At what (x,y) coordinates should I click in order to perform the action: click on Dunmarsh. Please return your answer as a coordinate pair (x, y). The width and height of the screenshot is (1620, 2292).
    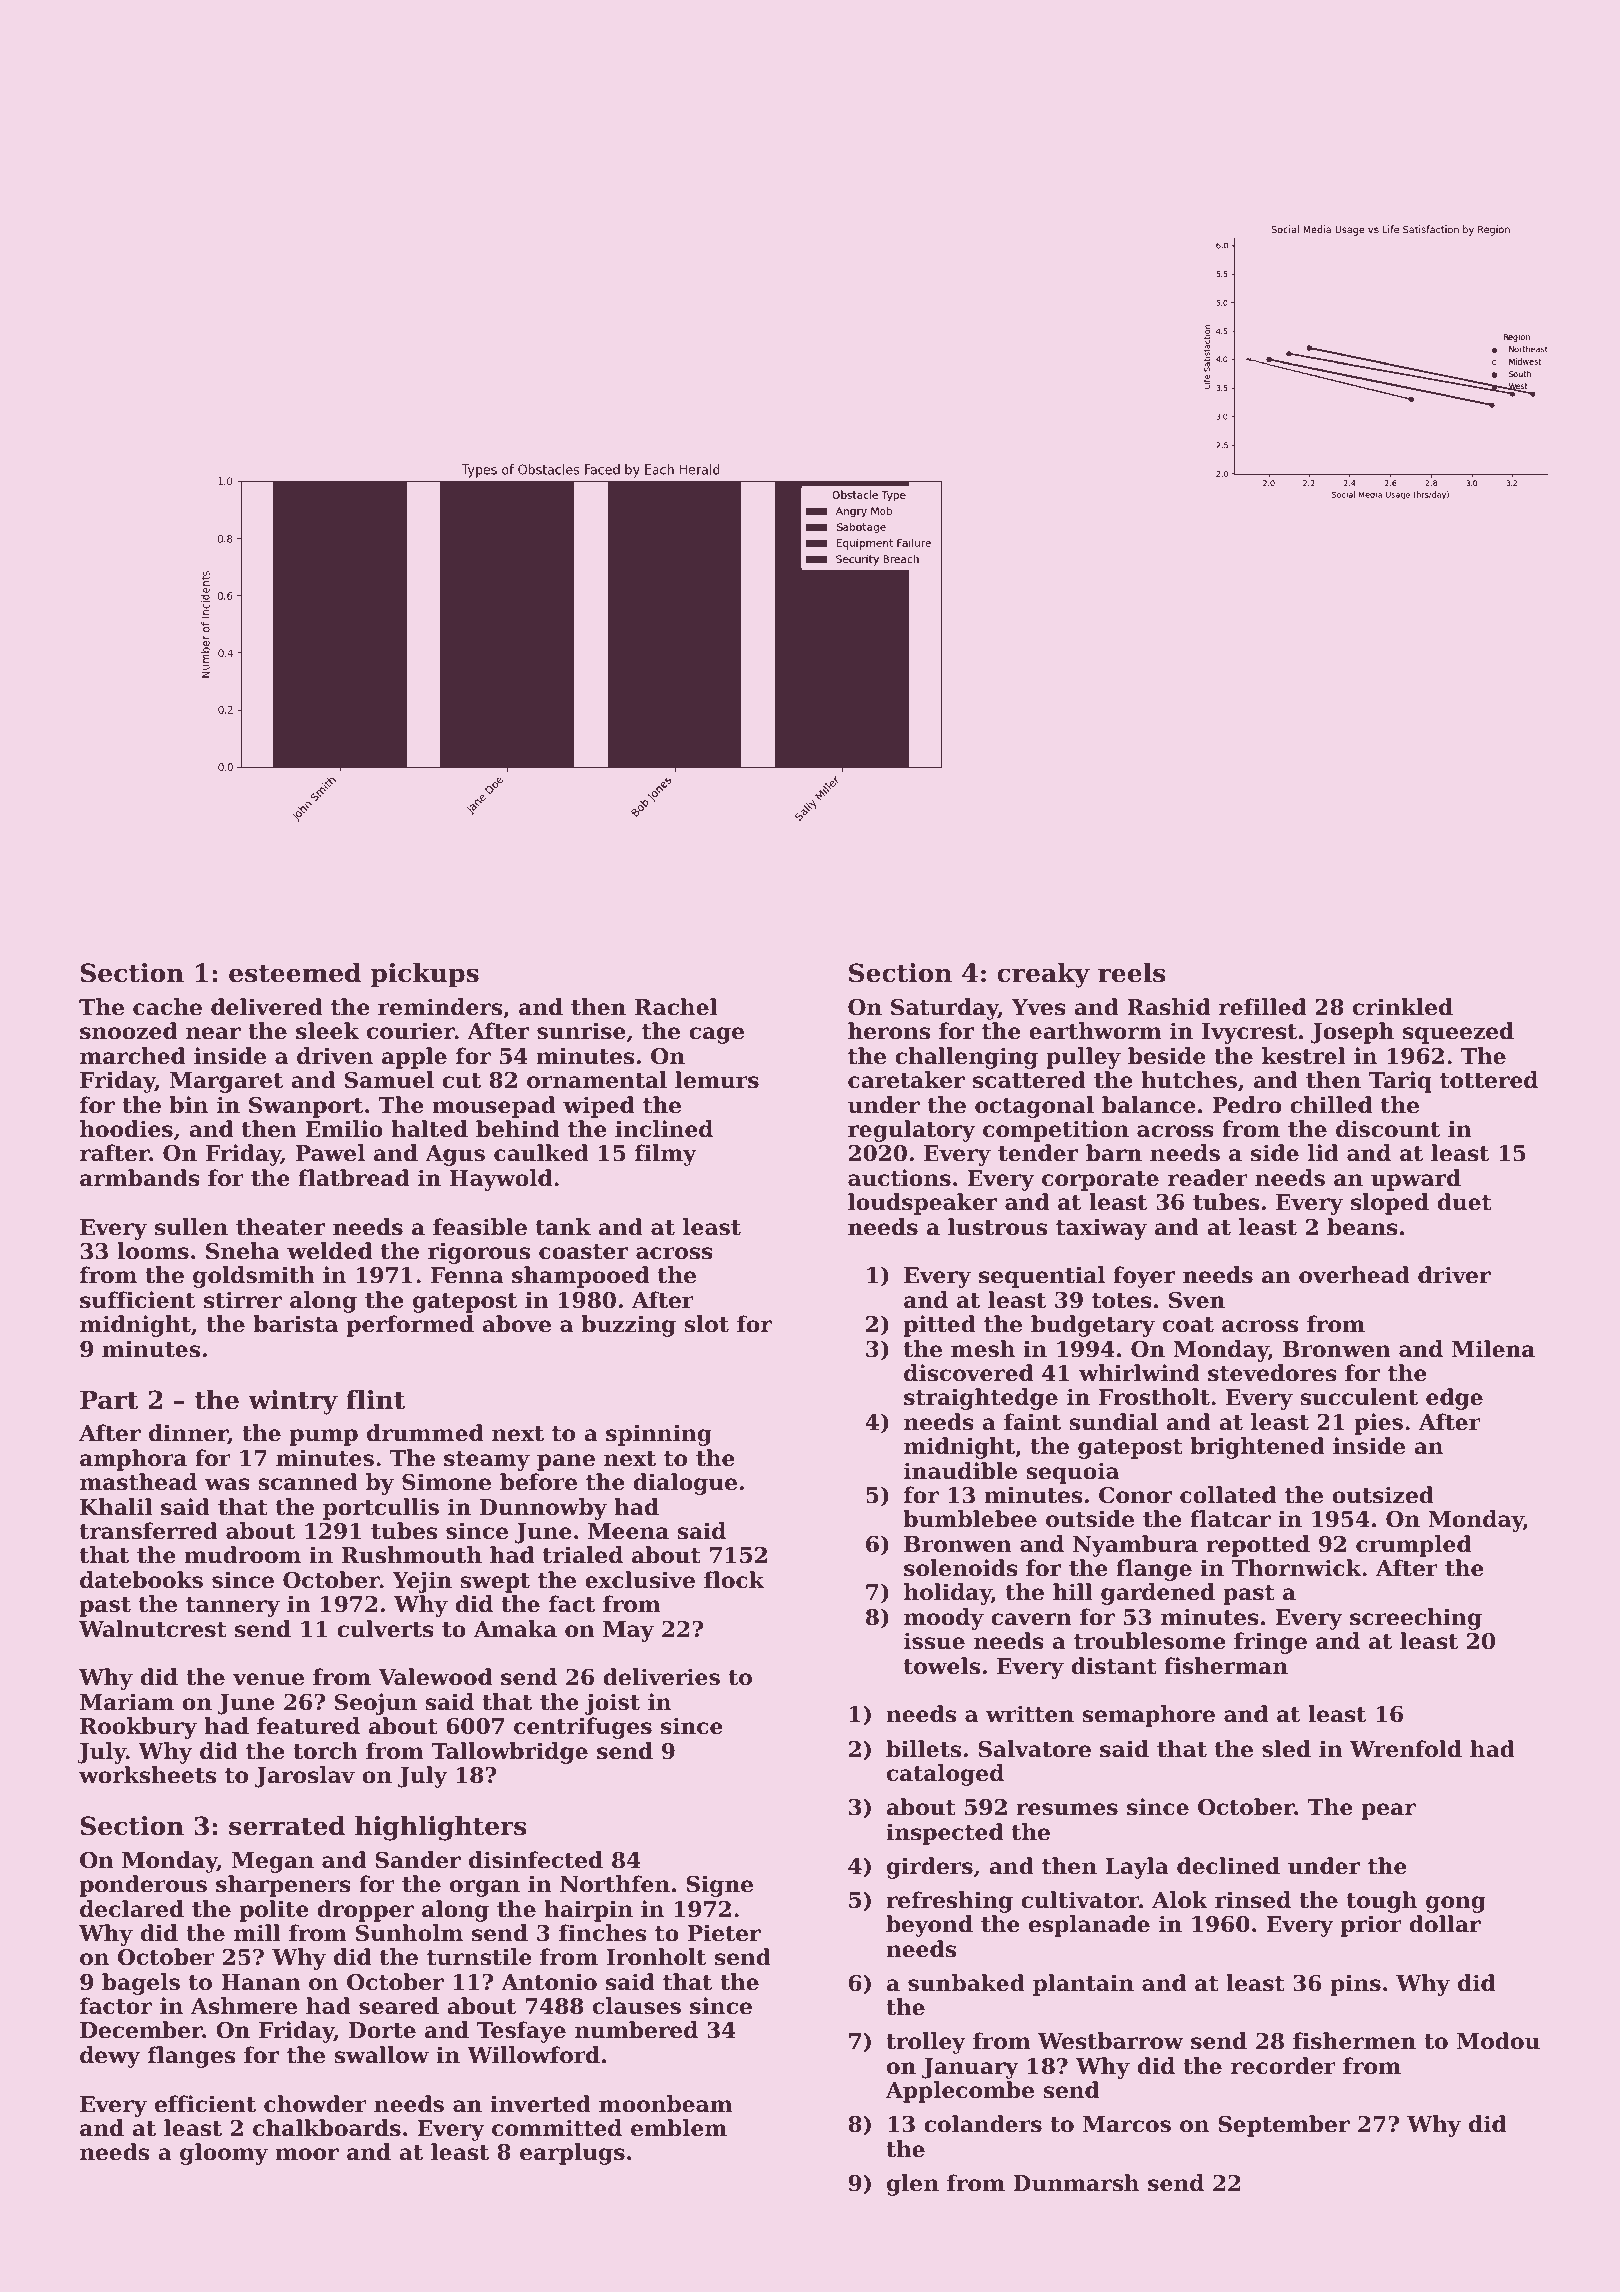
    Looking at the image, I should click on (1076, 2183).
